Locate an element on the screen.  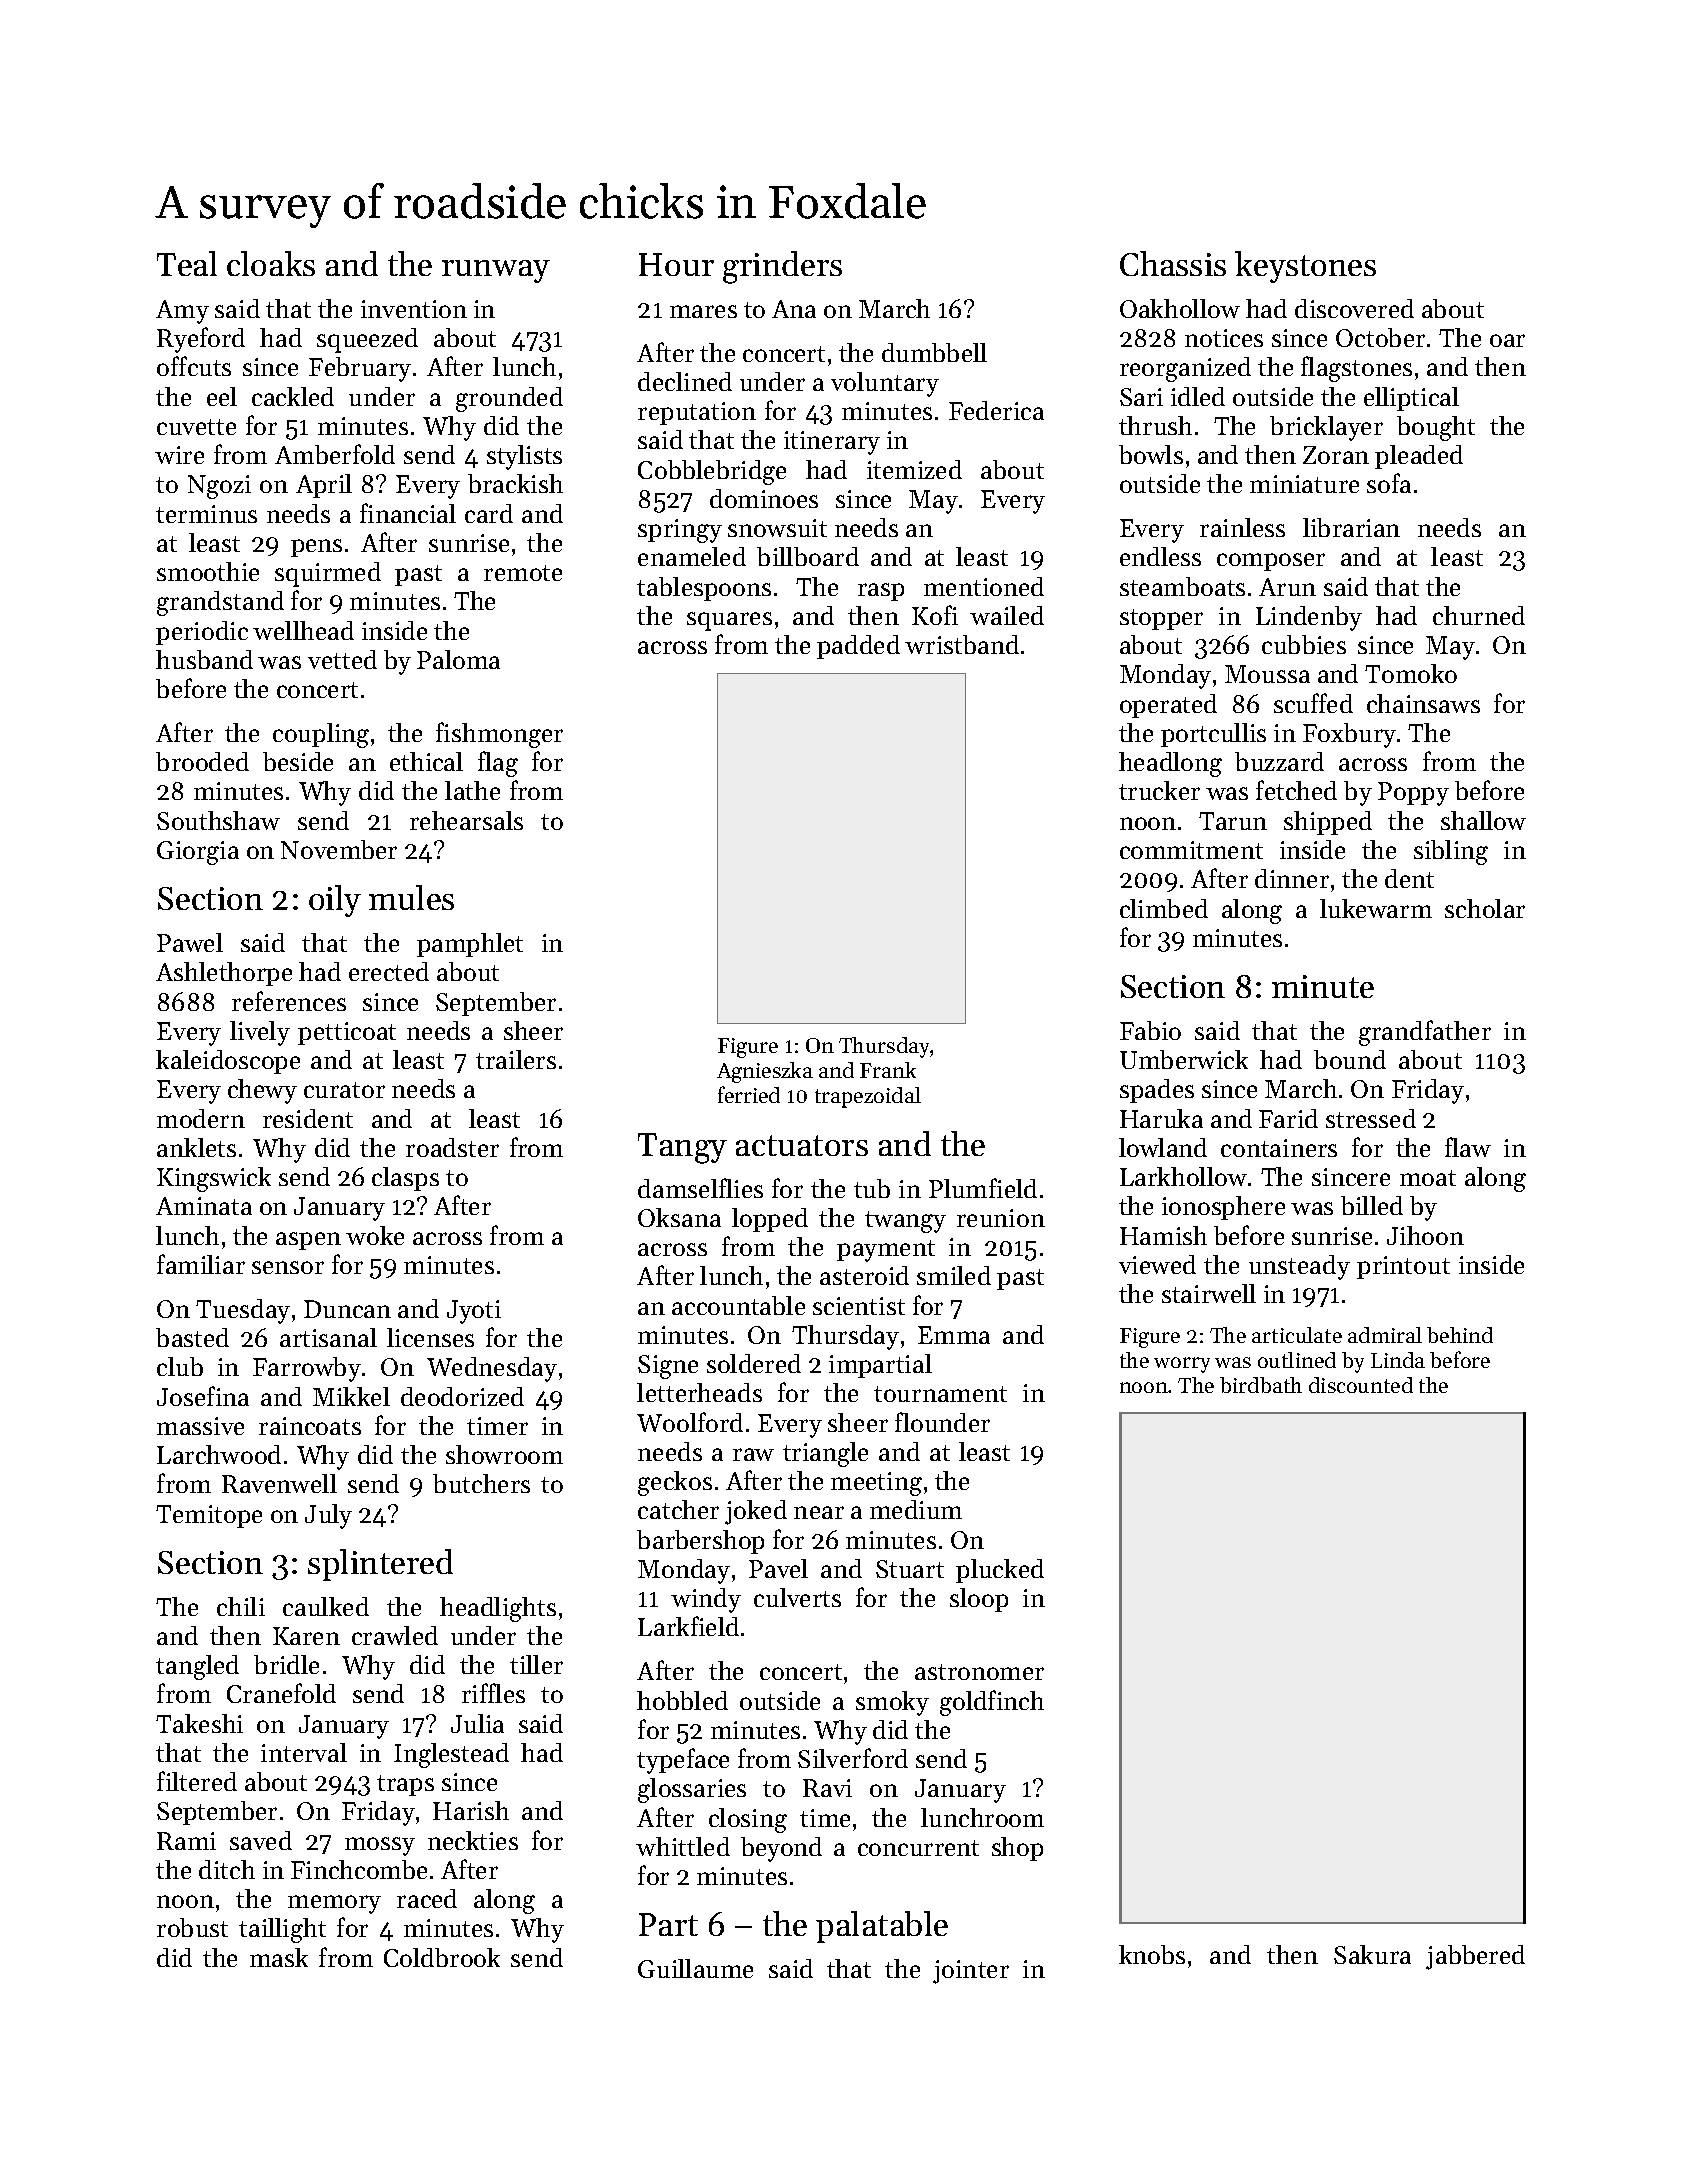
robust is located at coordinates (192, 1927).
